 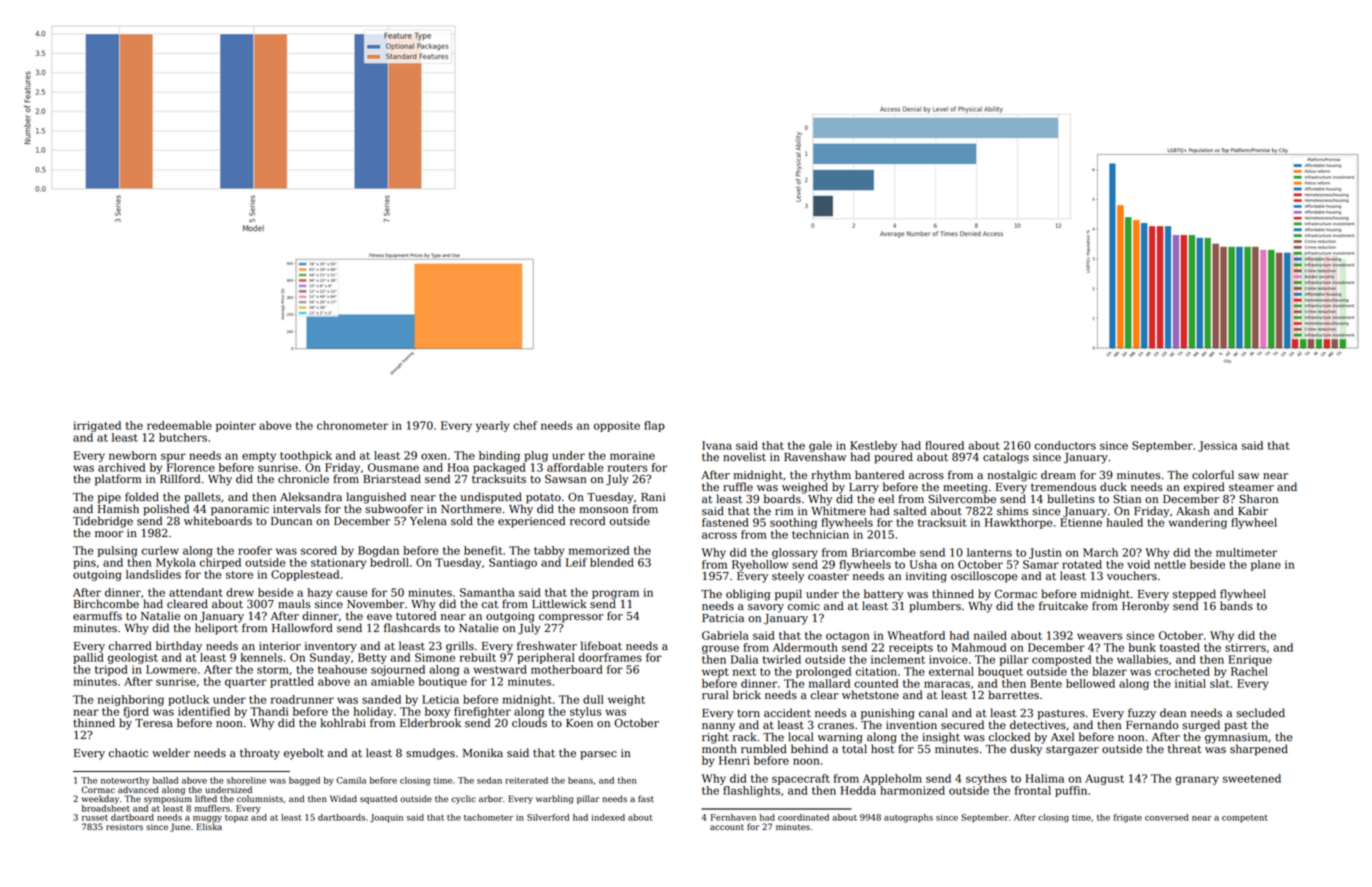 What do you see at coordinates (549, 551) in the document?
I see `tabby` at bounding box center [549, 551].
